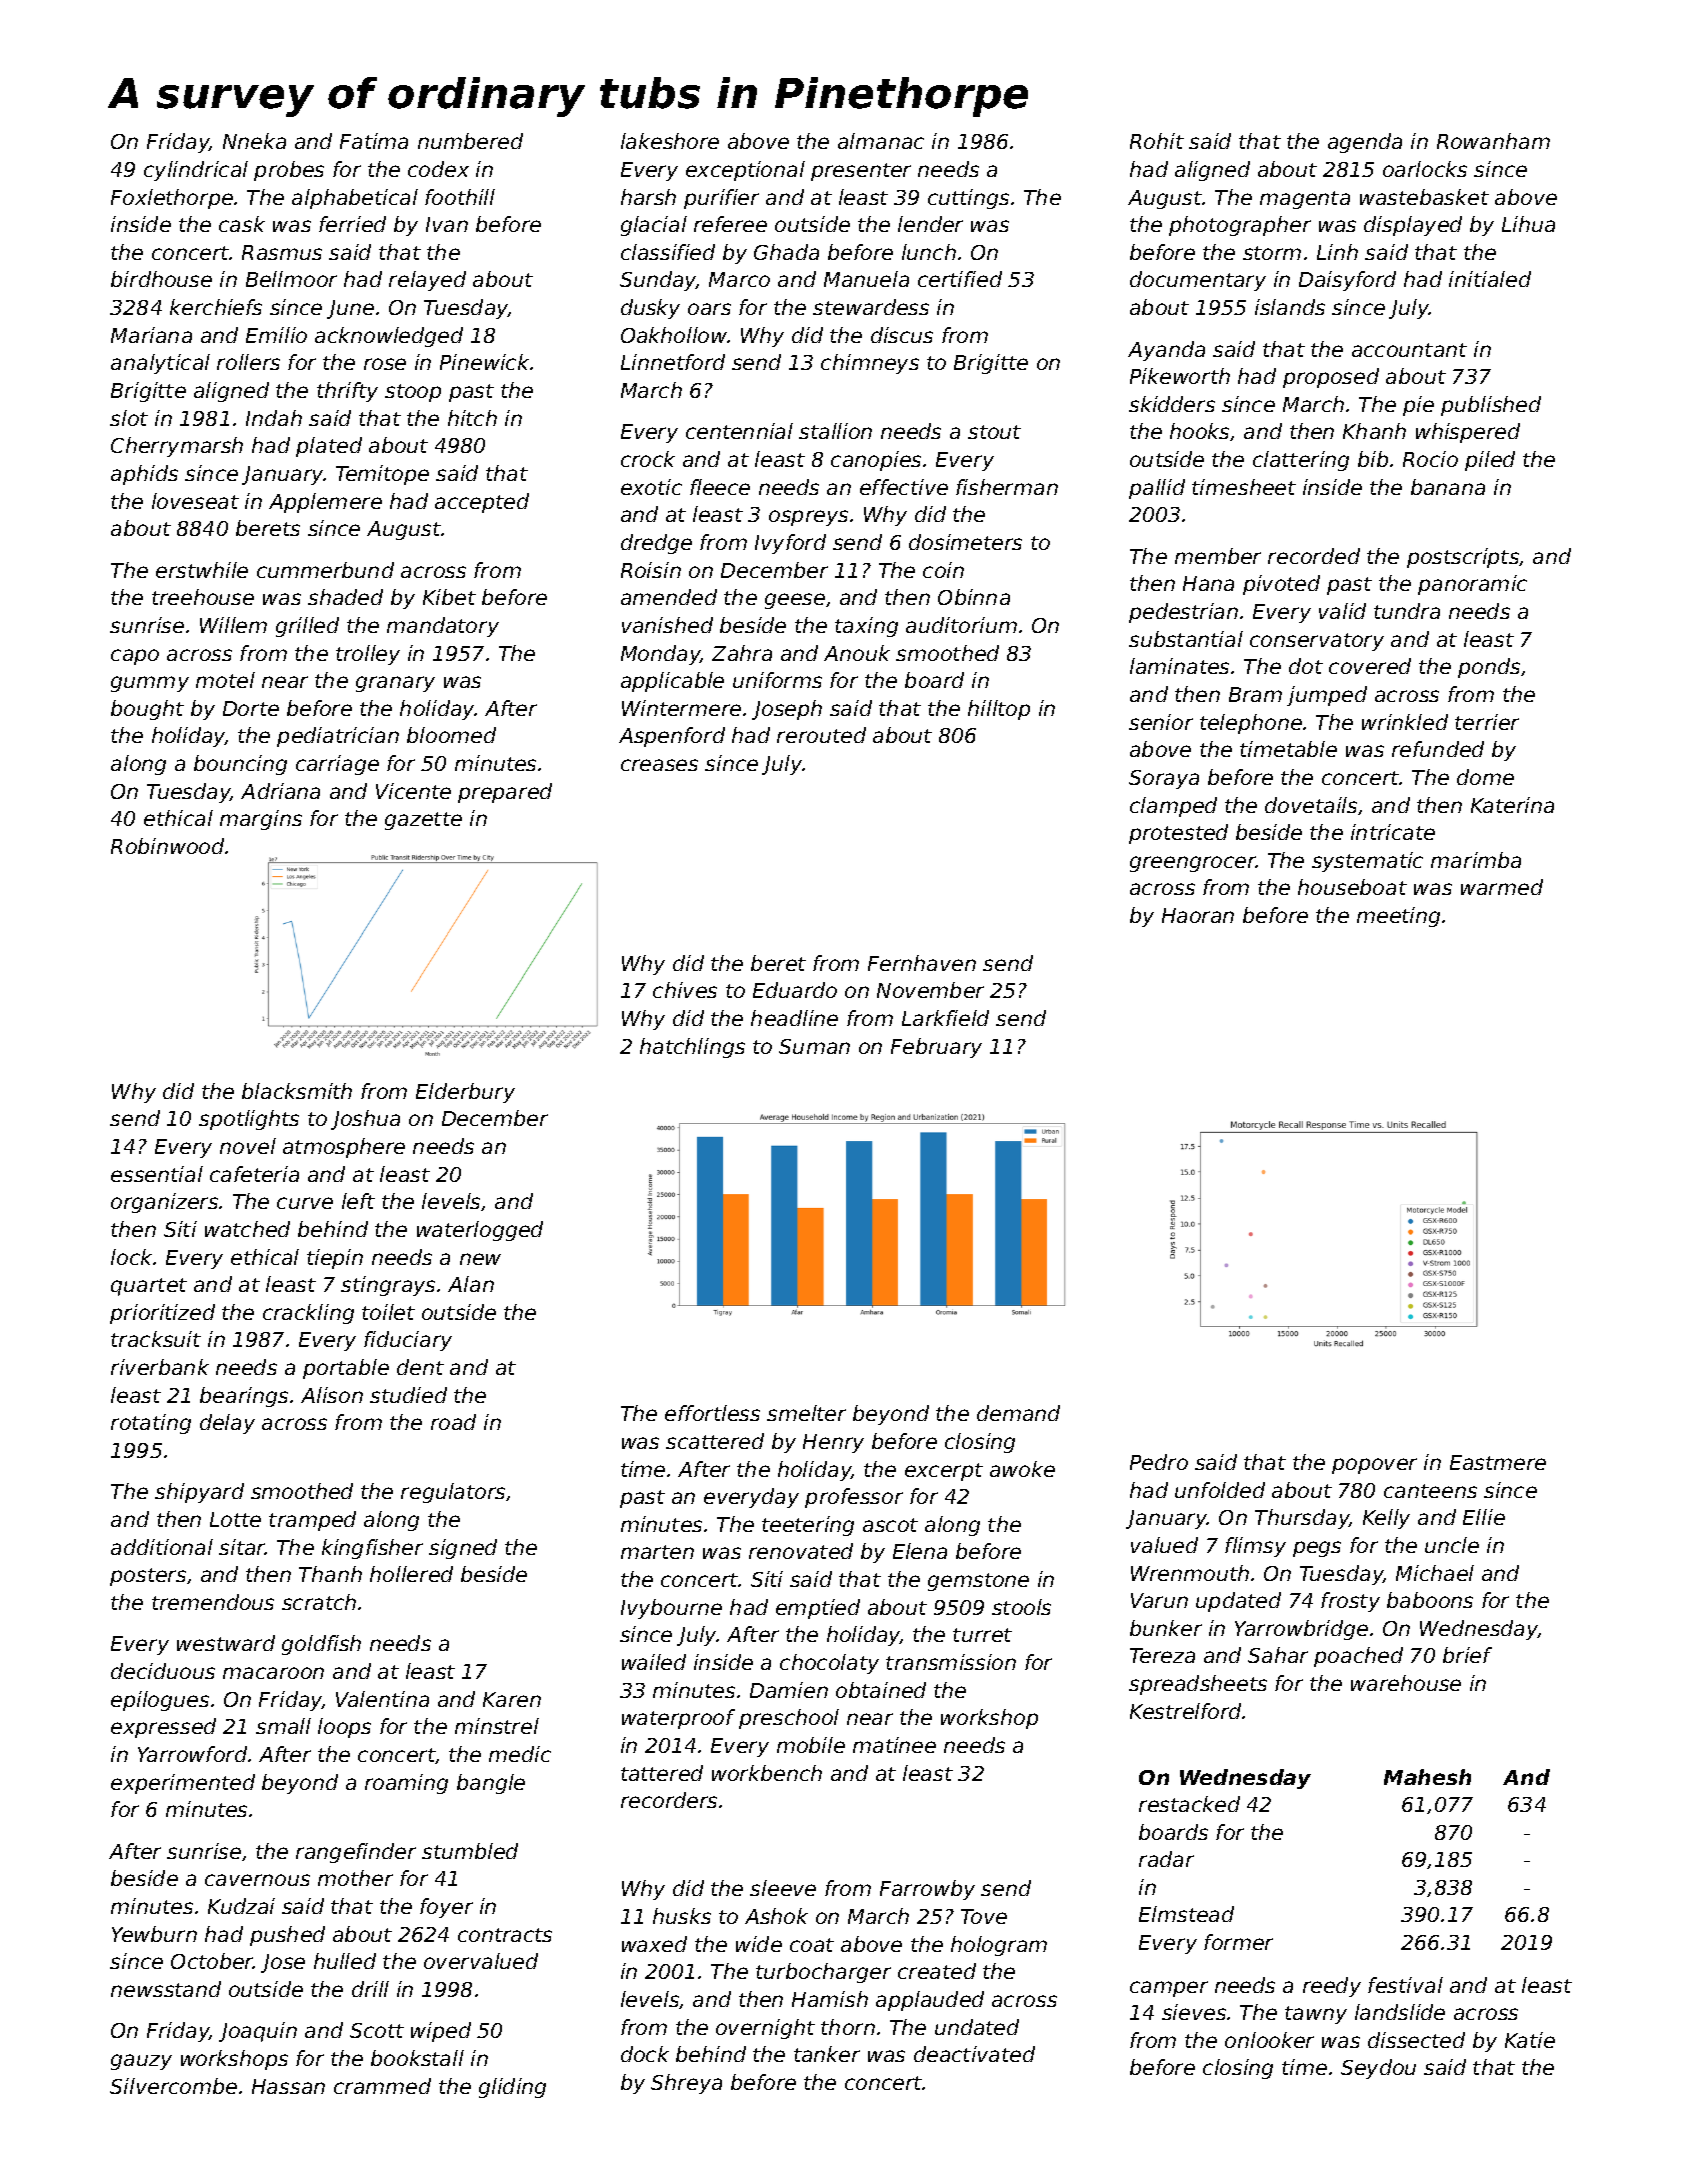 This image has height=2178, width=1683. I want to click on Hassan, so click(288, 2086).
